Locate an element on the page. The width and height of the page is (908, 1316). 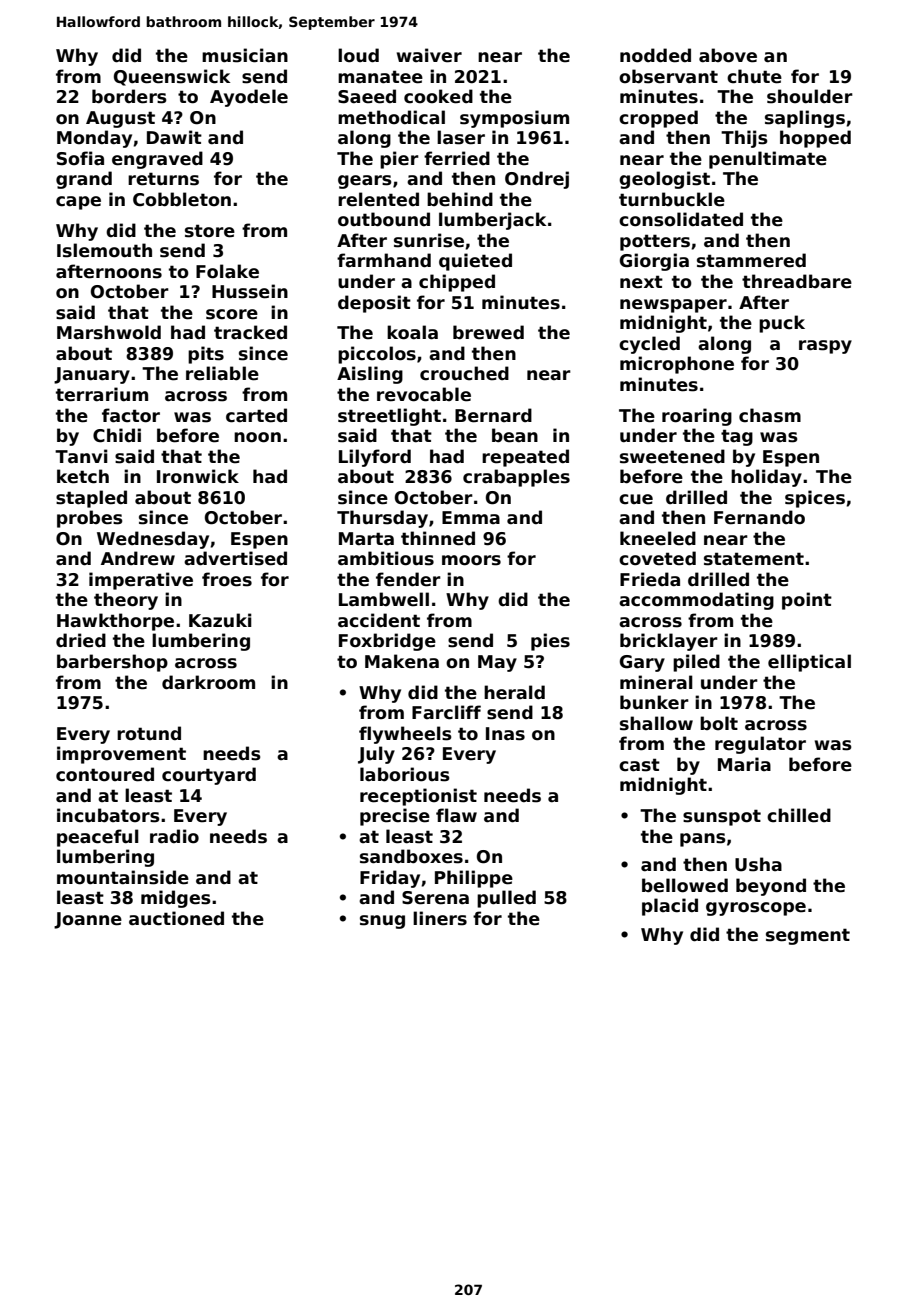
incubators is located at coordinates (108, 815).
